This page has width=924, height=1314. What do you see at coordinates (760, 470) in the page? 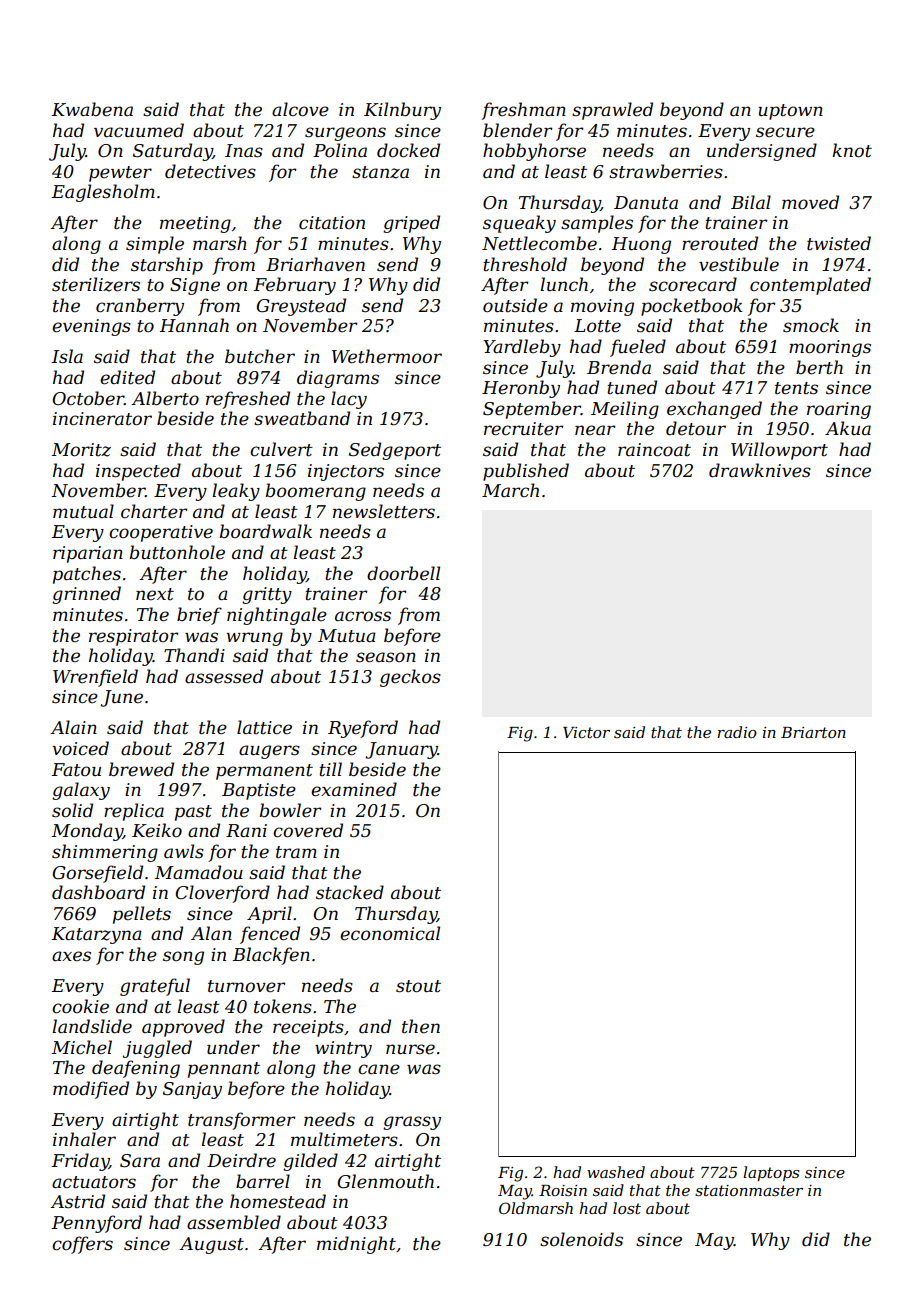
I see `drawknives` at bounding box center [760, 470].
